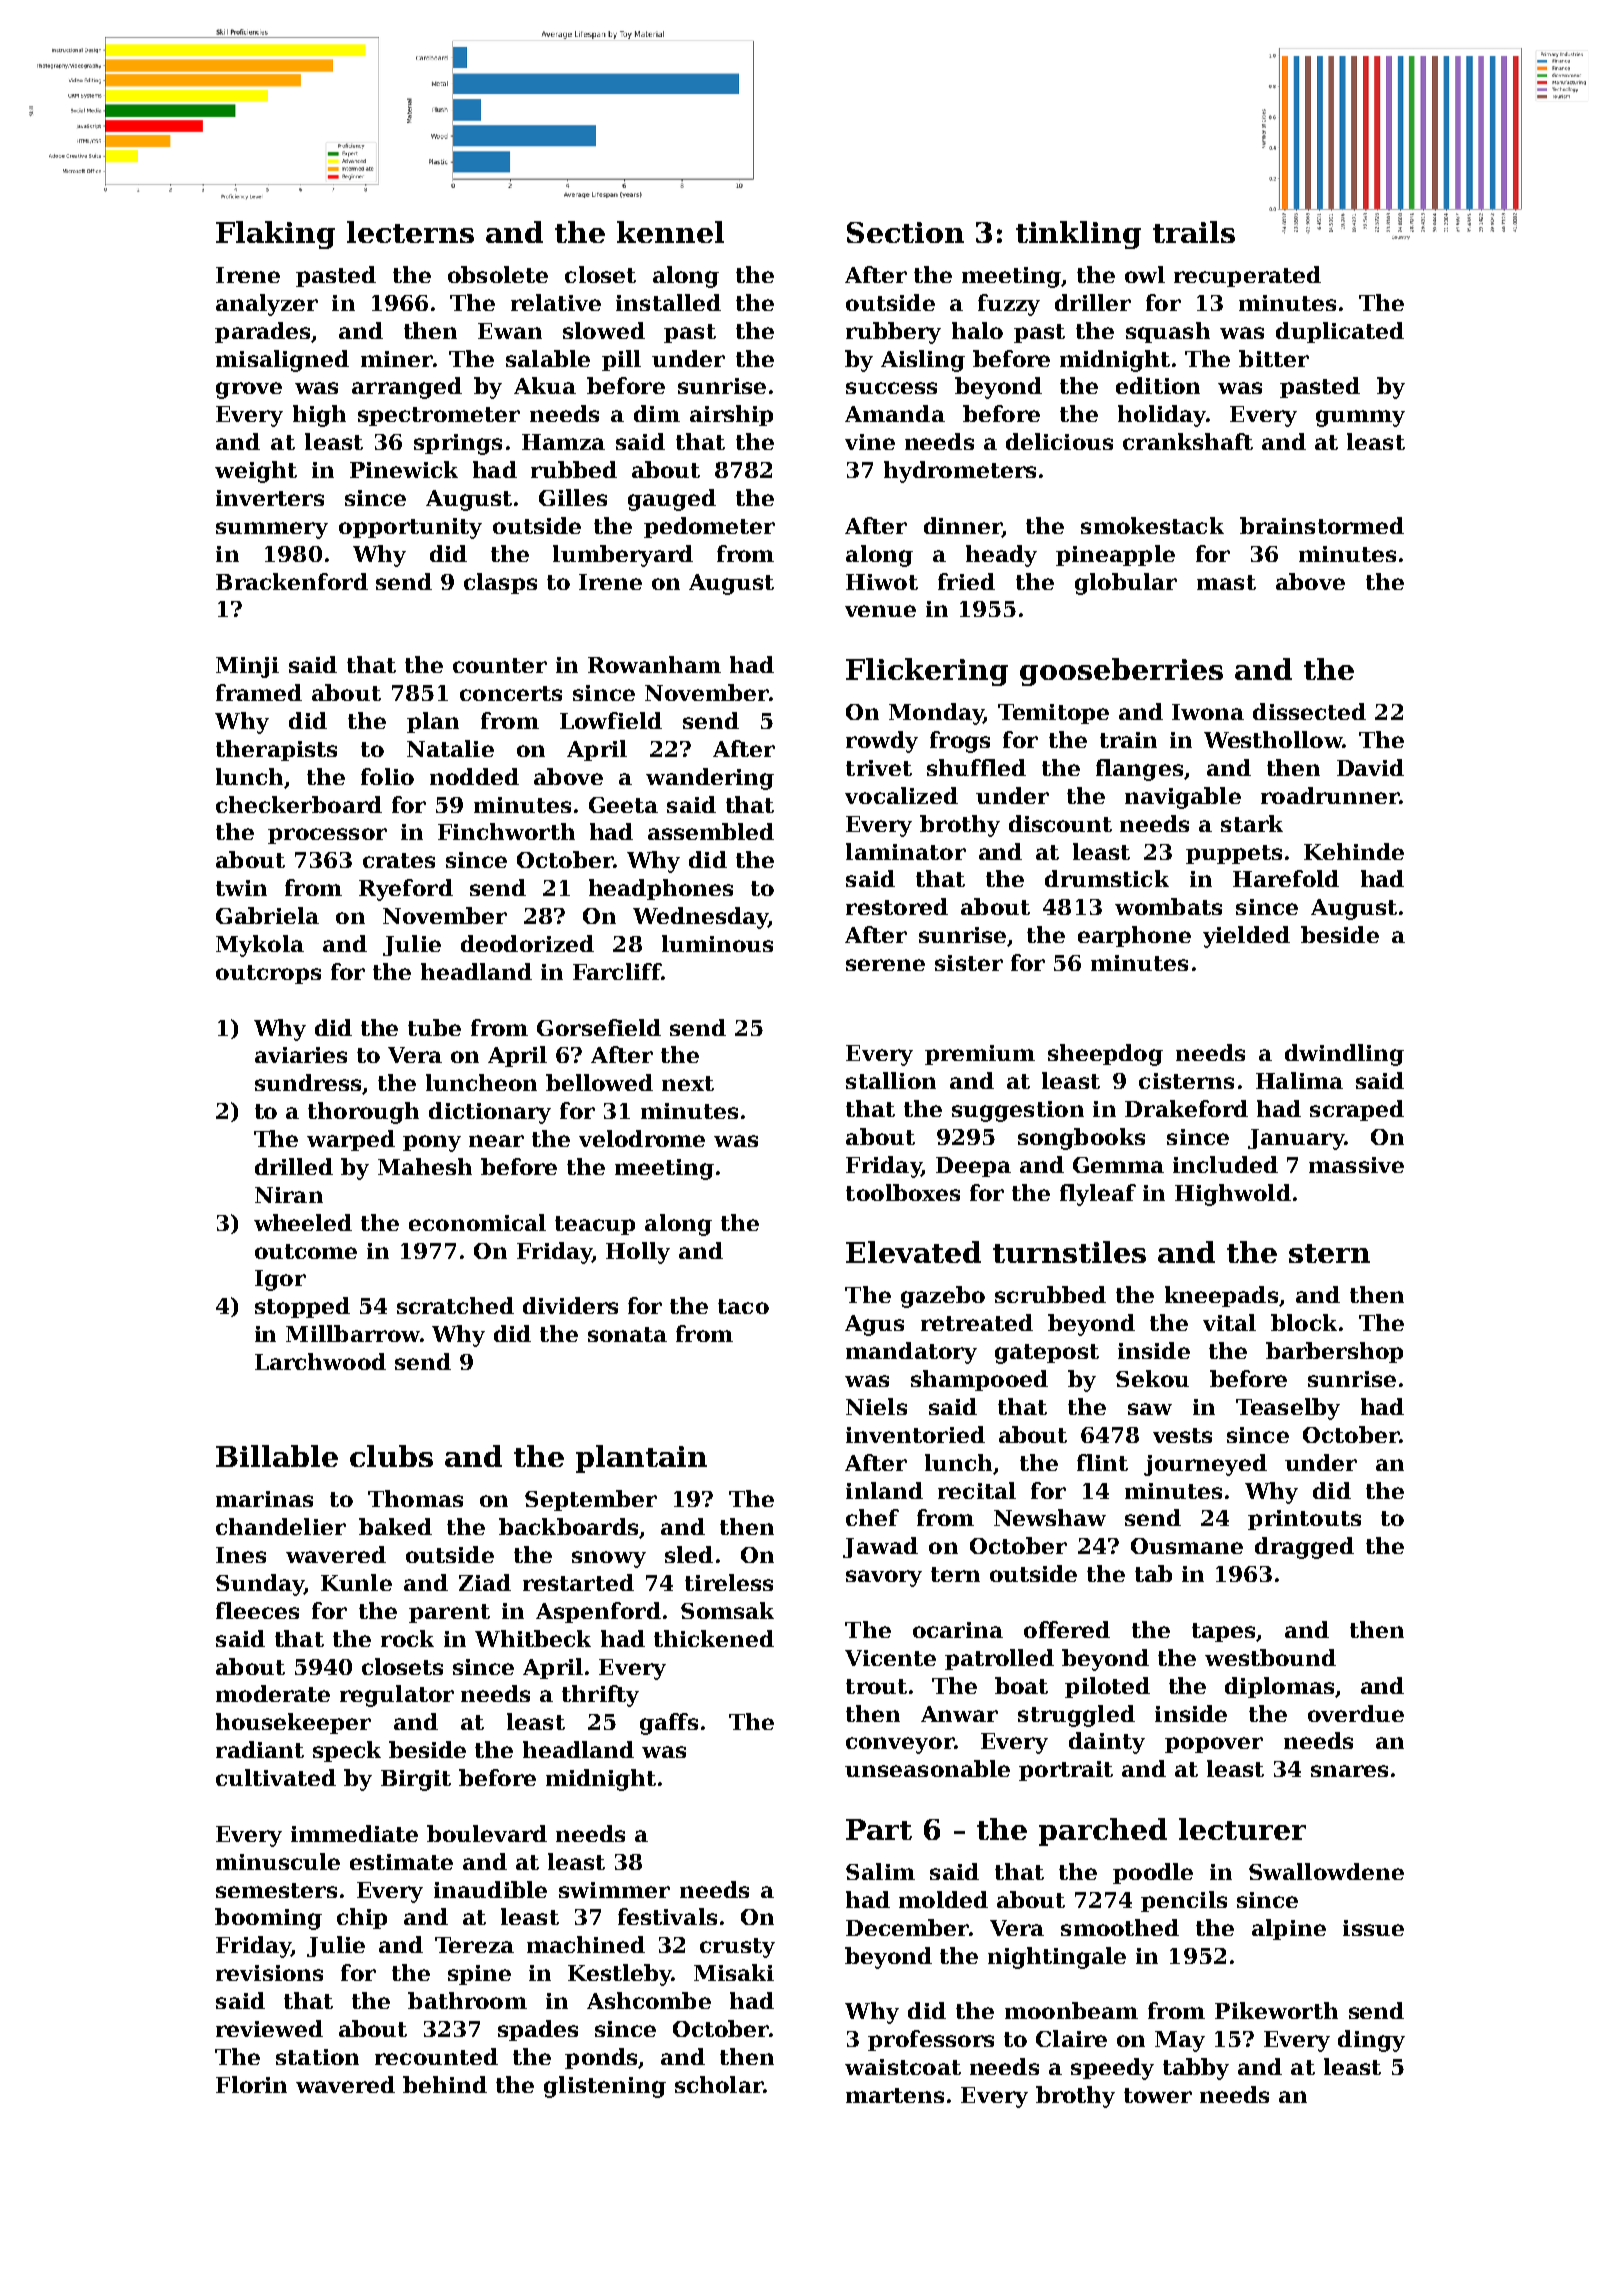 The height and width of the screenshot is (2292, 1620). Describe the element at coordinates (900, 1745) in the screenshot. I see `conveyor` at that location.
